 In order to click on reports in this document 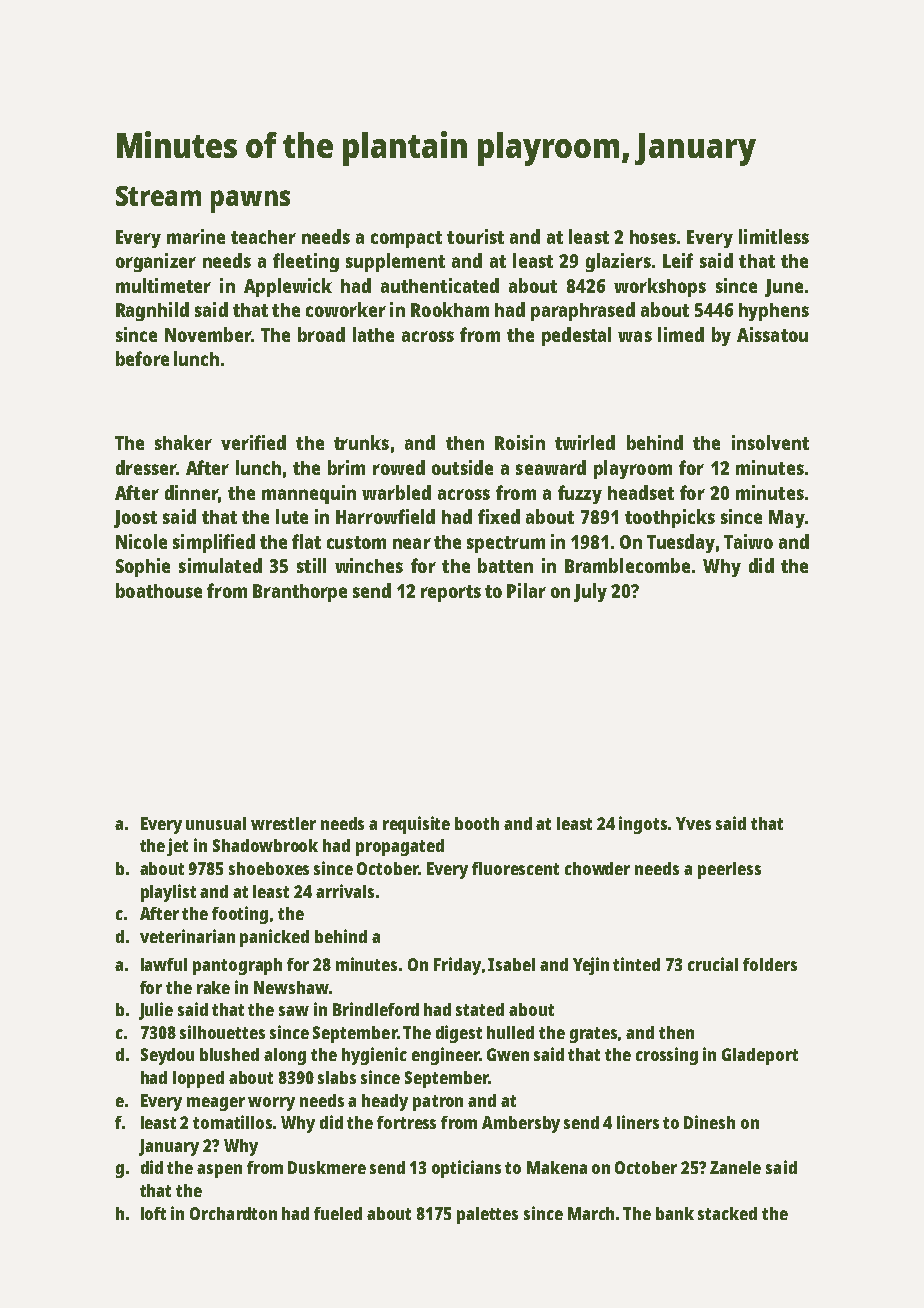, I will do `click(451, 593)`.
